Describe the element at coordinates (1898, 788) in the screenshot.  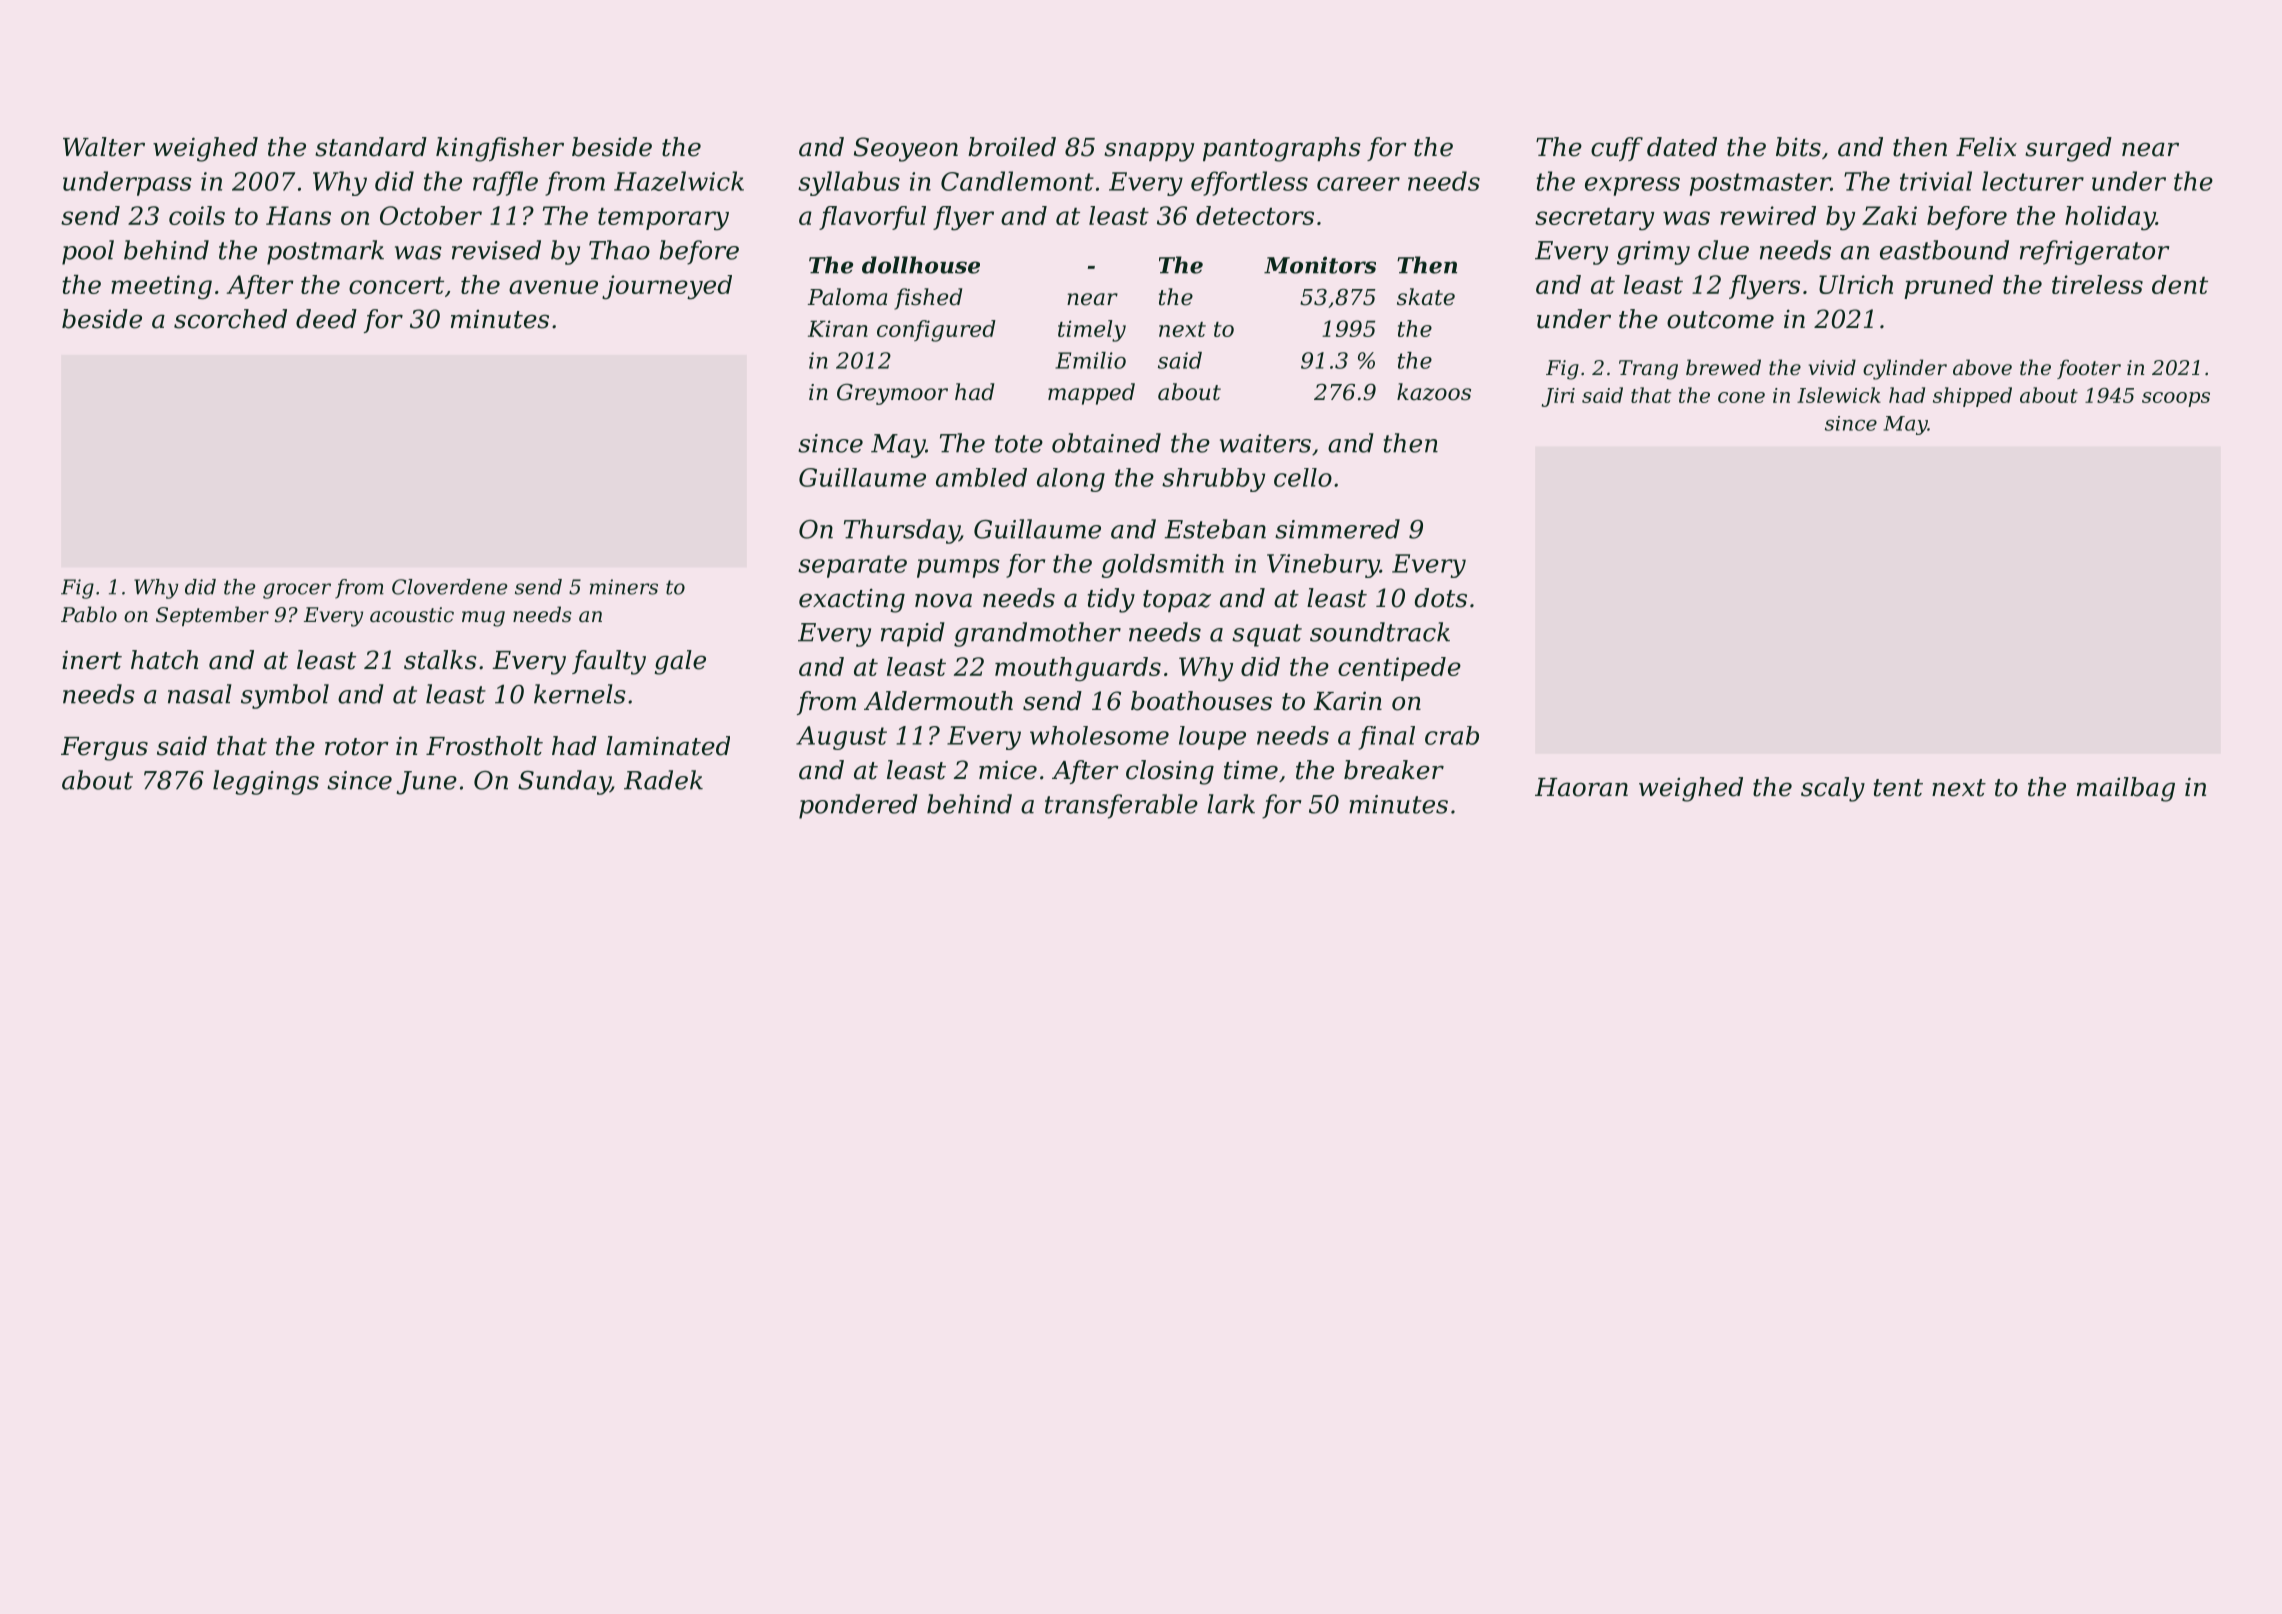
I see `tent` at that location.
